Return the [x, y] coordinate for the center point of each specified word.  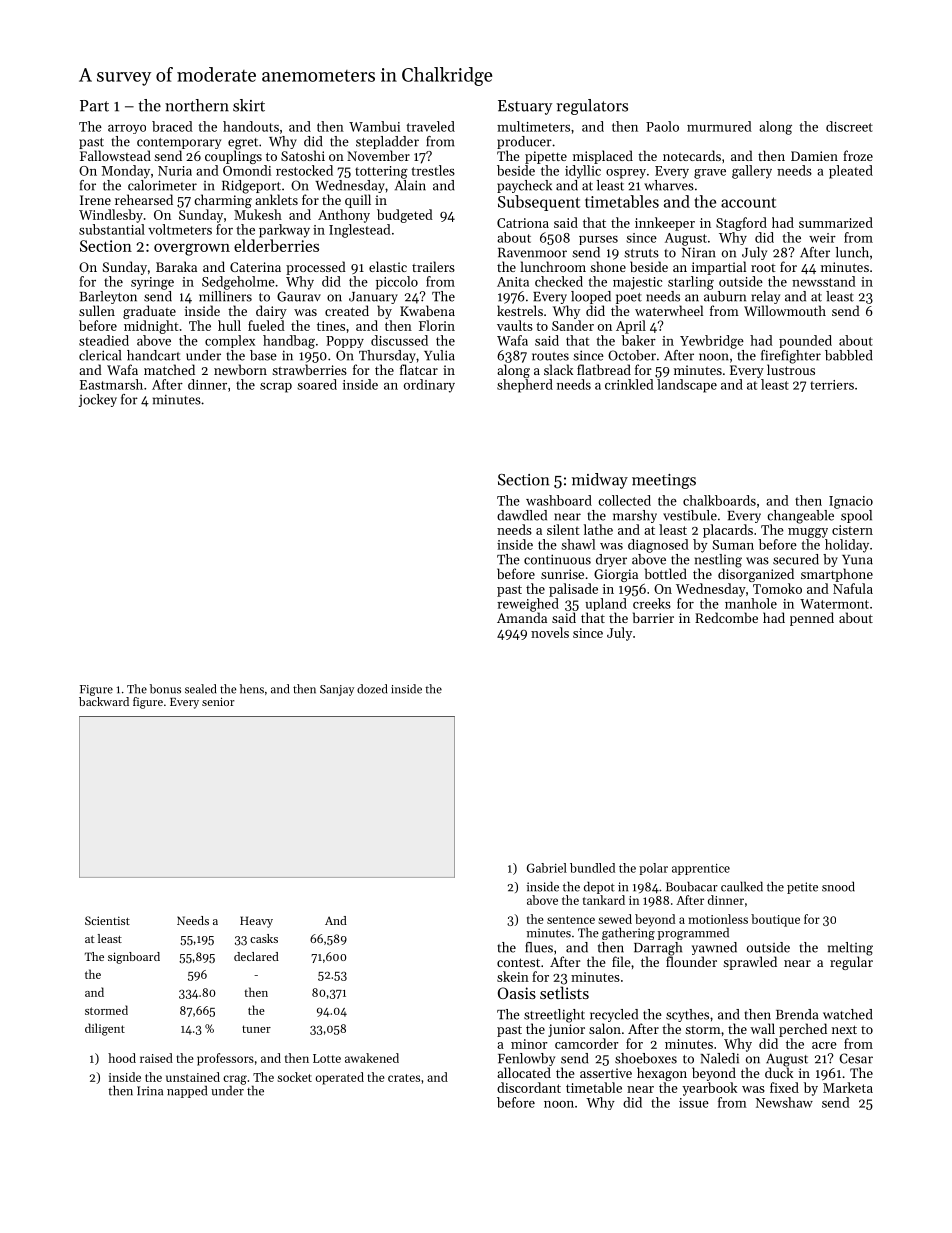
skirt [249, 105]
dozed [372, 689]
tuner [256, 1029]
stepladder [387, 142]
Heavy [256, 922]
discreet [849, 126]
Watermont [834, 604]
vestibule [690, 515]
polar [653, 869]
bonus [165, 689]
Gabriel [547, 868]
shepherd [525, 386]
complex [230, 341]
